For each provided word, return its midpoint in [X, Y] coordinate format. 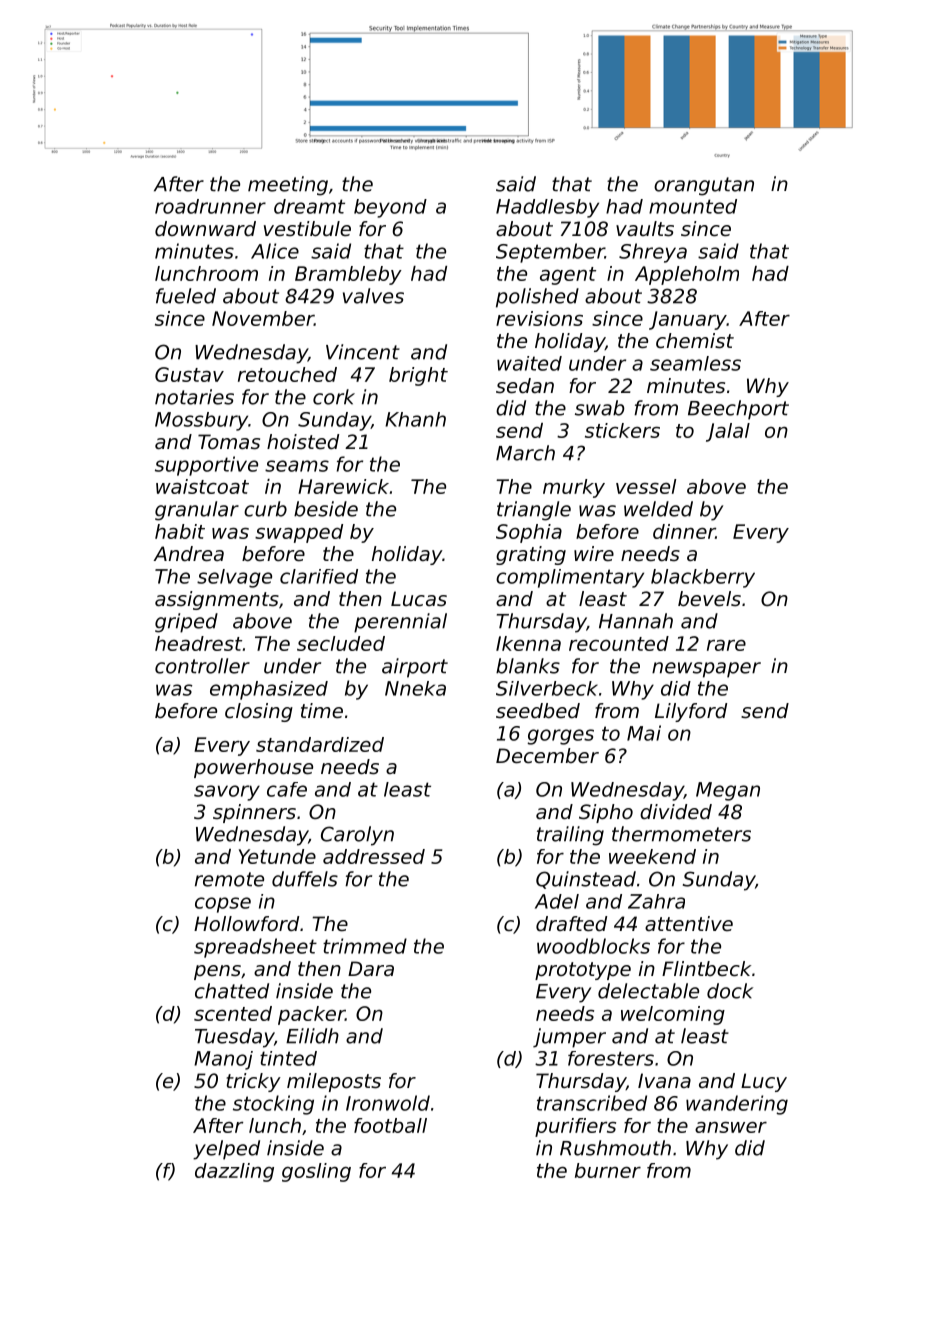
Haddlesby [547, 208]
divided [676, 812]
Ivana [664, 1080]
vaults [645, 229]
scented [233, 1013]
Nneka [415, 688]
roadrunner [210, 206]
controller [202, 666]
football [390, 1125]
